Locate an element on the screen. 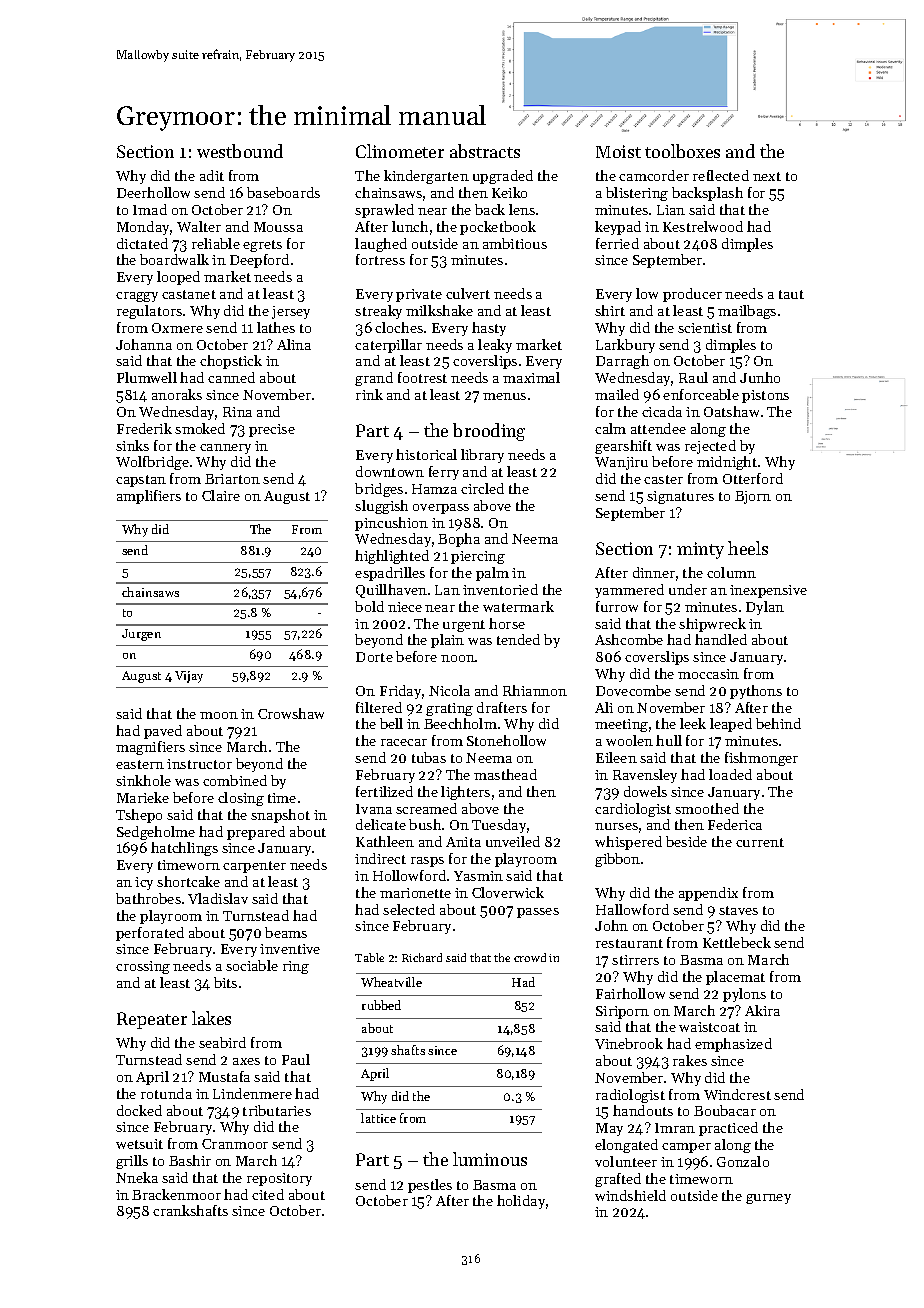 The width and height of the screenshot is (924, 1308). abstracts is located at coordinates (485, 151).
